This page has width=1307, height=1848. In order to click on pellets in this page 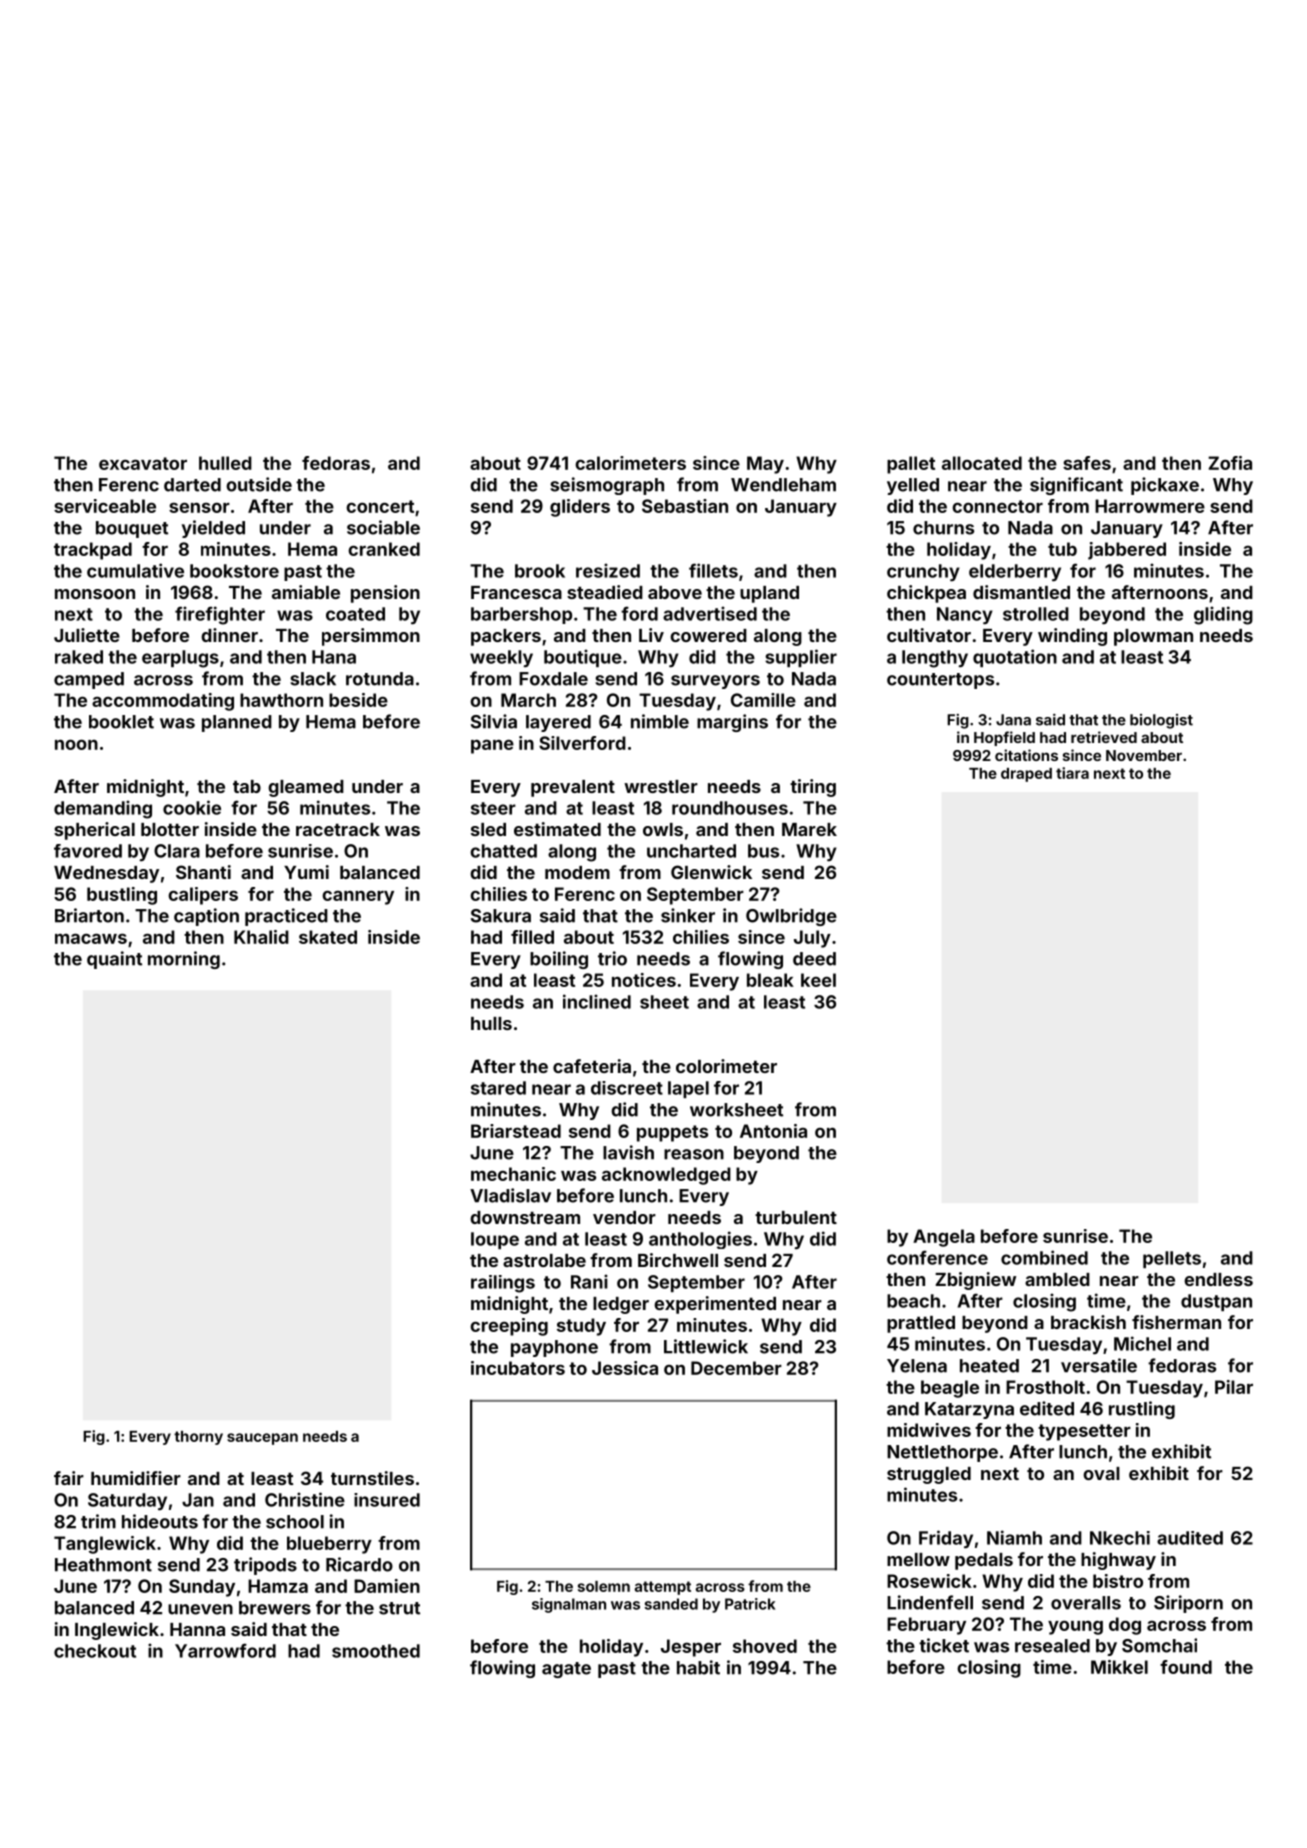, I will do `click(1172, 1259)`.
